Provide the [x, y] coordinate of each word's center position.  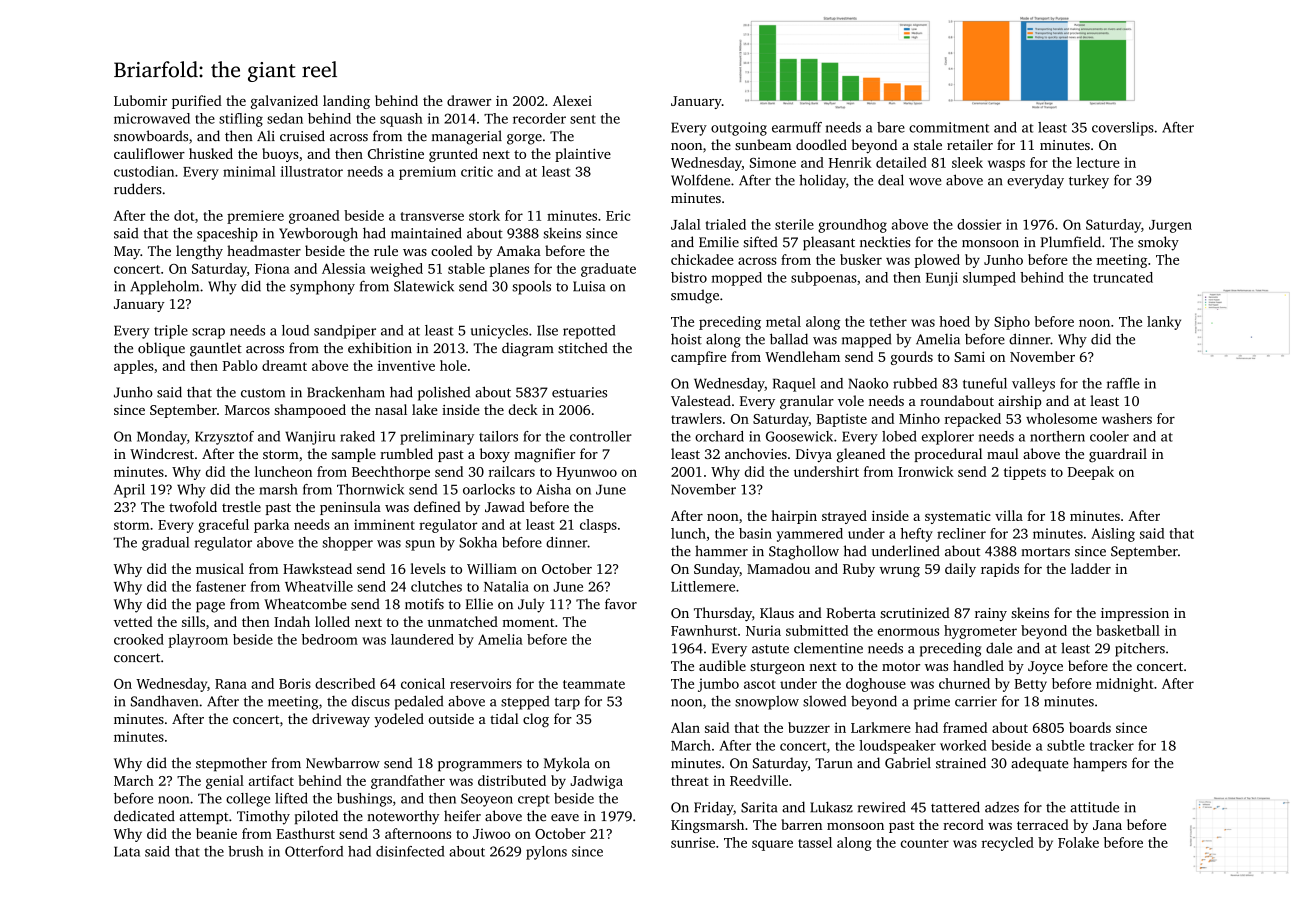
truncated [1123, 277]
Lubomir [140, 100]
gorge [524, 139]
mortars [1045, 552]
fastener [221, 586]
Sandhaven [164, 701]
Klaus [777, 612]
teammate [594, 684]
